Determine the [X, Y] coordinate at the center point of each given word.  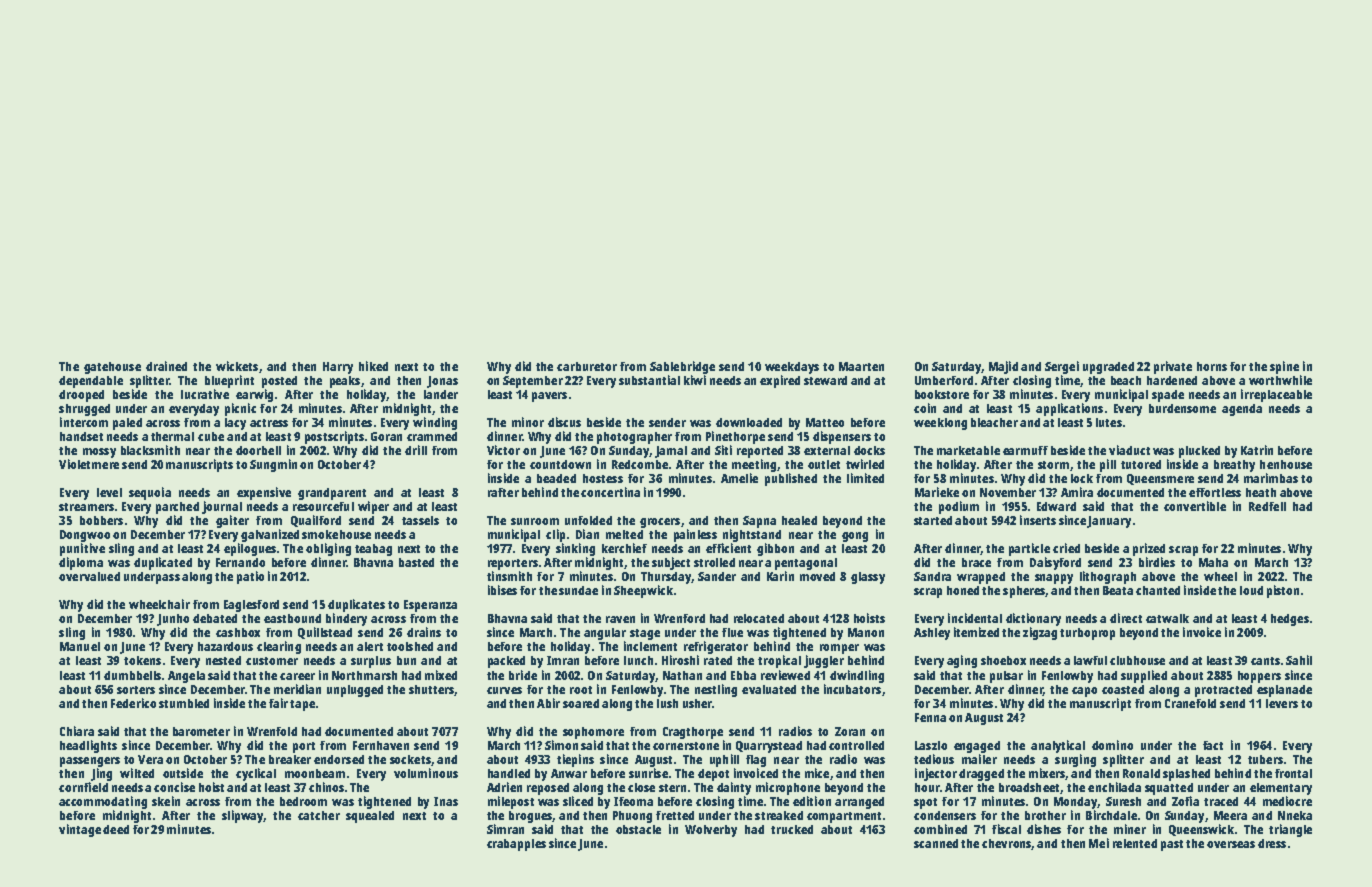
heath [1261, 492]
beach [1126, 380]
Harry [338, 368]
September [533, 382]
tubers [1265, 759]
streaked [779, 815]
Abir [548, 703]
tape [302, 705]
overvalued [89, 576]
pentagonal [806, 564]
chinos [326, 787]
